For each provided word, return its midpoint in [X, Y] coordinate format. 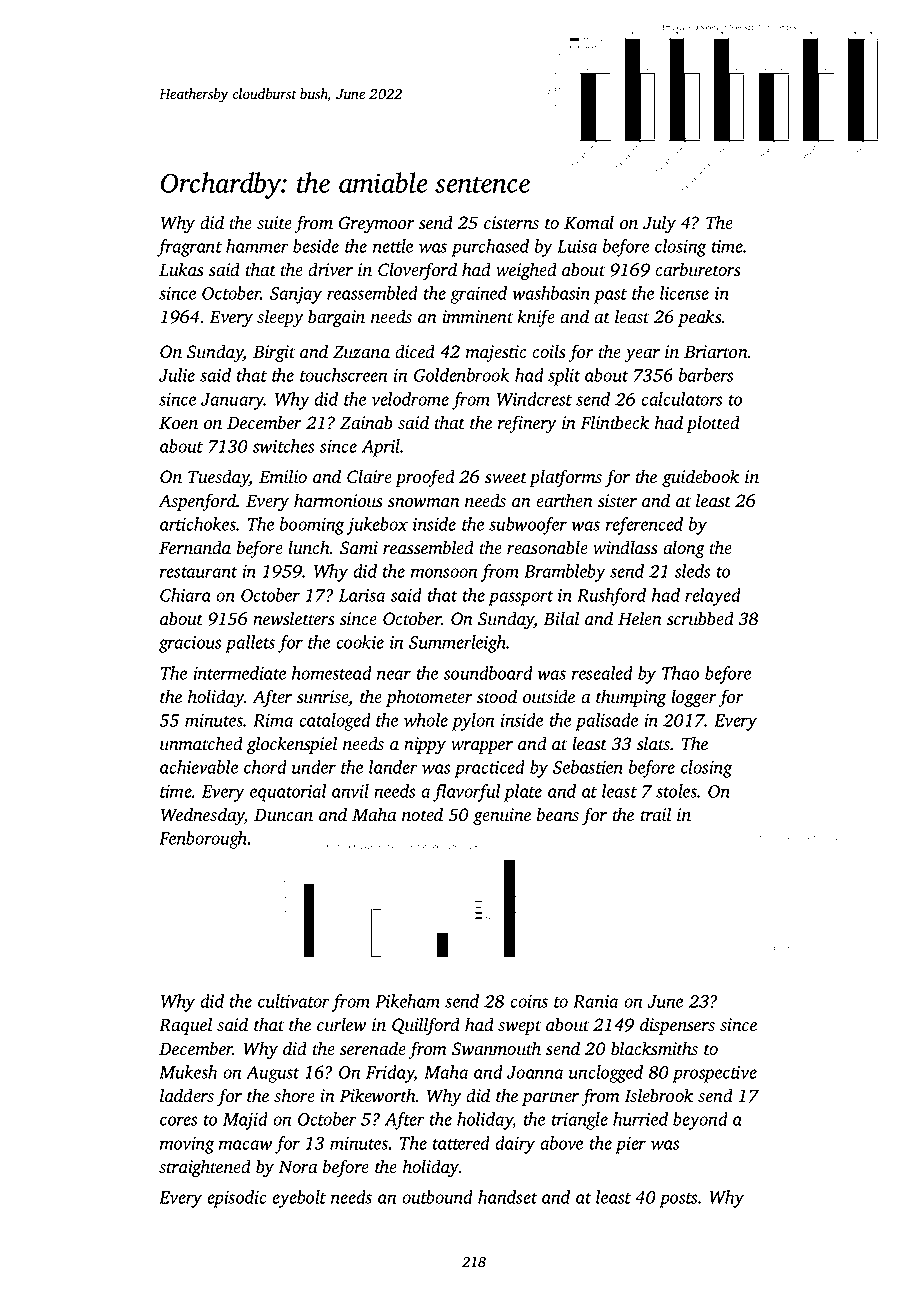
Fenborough [203, 840]
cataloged [335, 722]
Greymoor [377, 224]
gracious [190, 644]
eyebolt [299, 1199]
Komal [589, 222]
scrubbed [700, 618]
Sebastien [588, 767]
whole [426, 720]
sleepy [280, 318]
